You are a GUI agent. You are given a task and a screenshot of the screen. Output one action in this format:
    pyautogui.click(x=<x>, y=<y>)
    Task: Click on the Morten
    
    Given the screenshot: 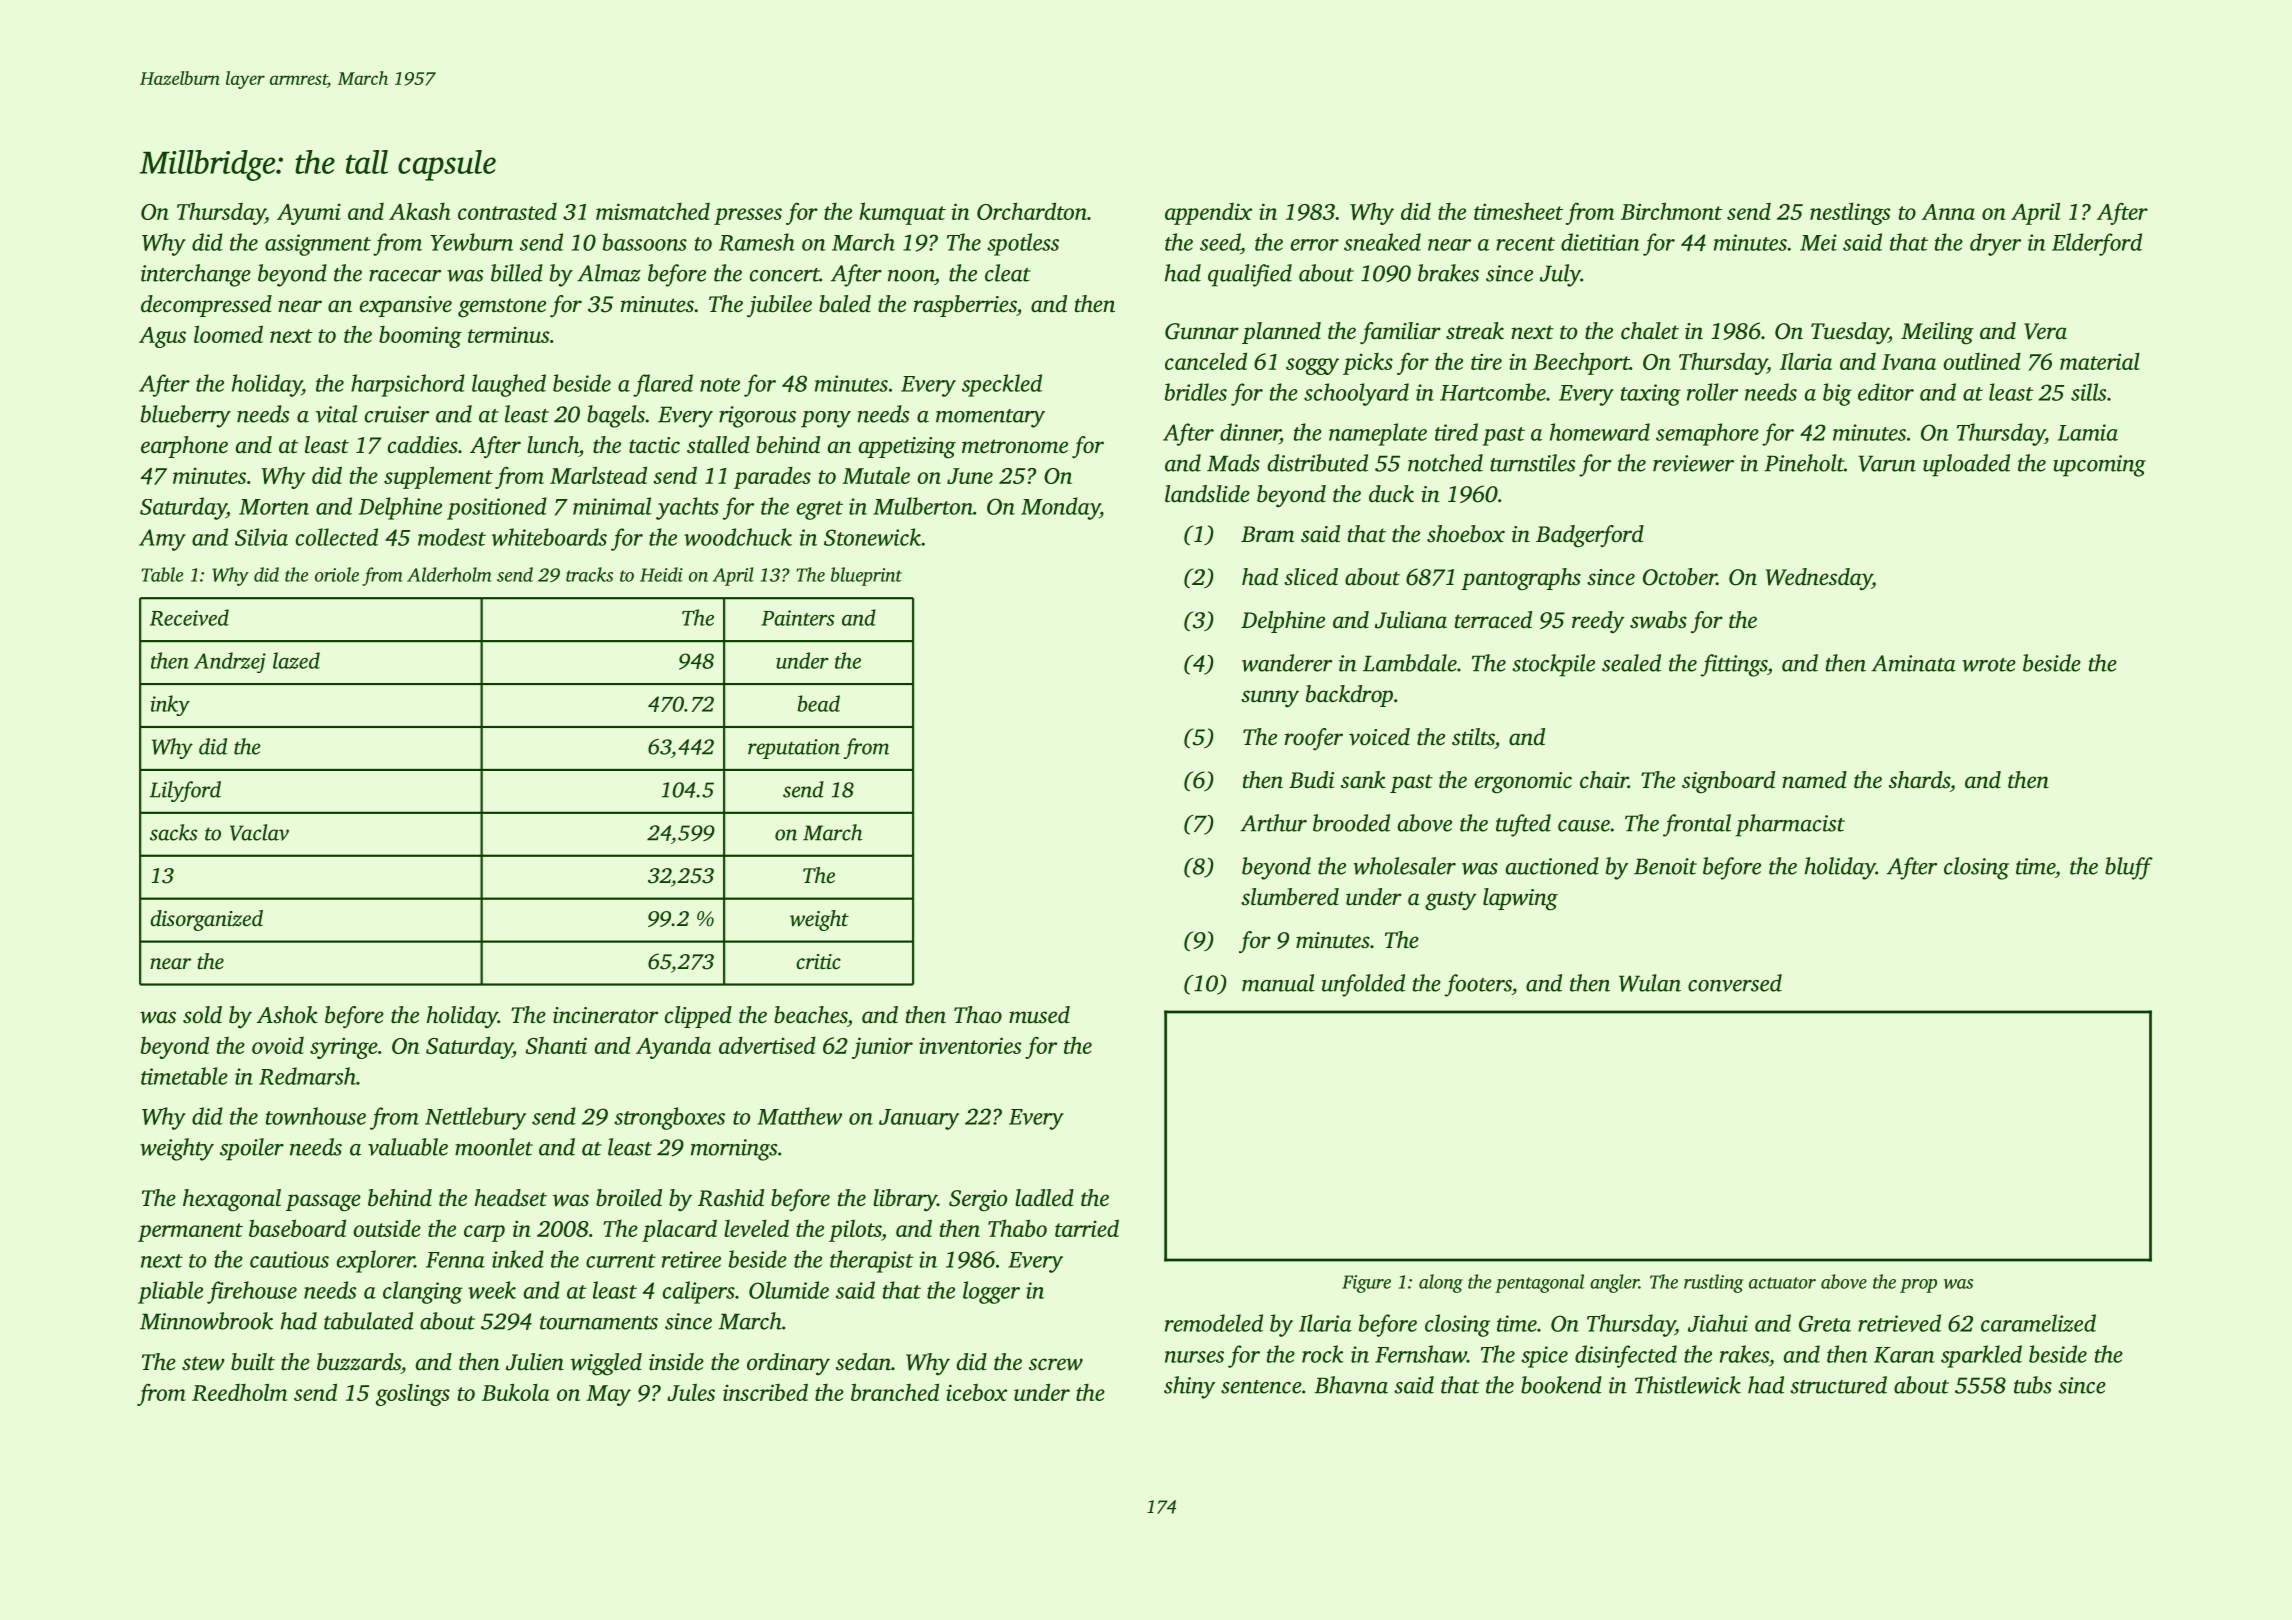 What is the action you would take?
    pyautogui.click(x=274, y=507)
